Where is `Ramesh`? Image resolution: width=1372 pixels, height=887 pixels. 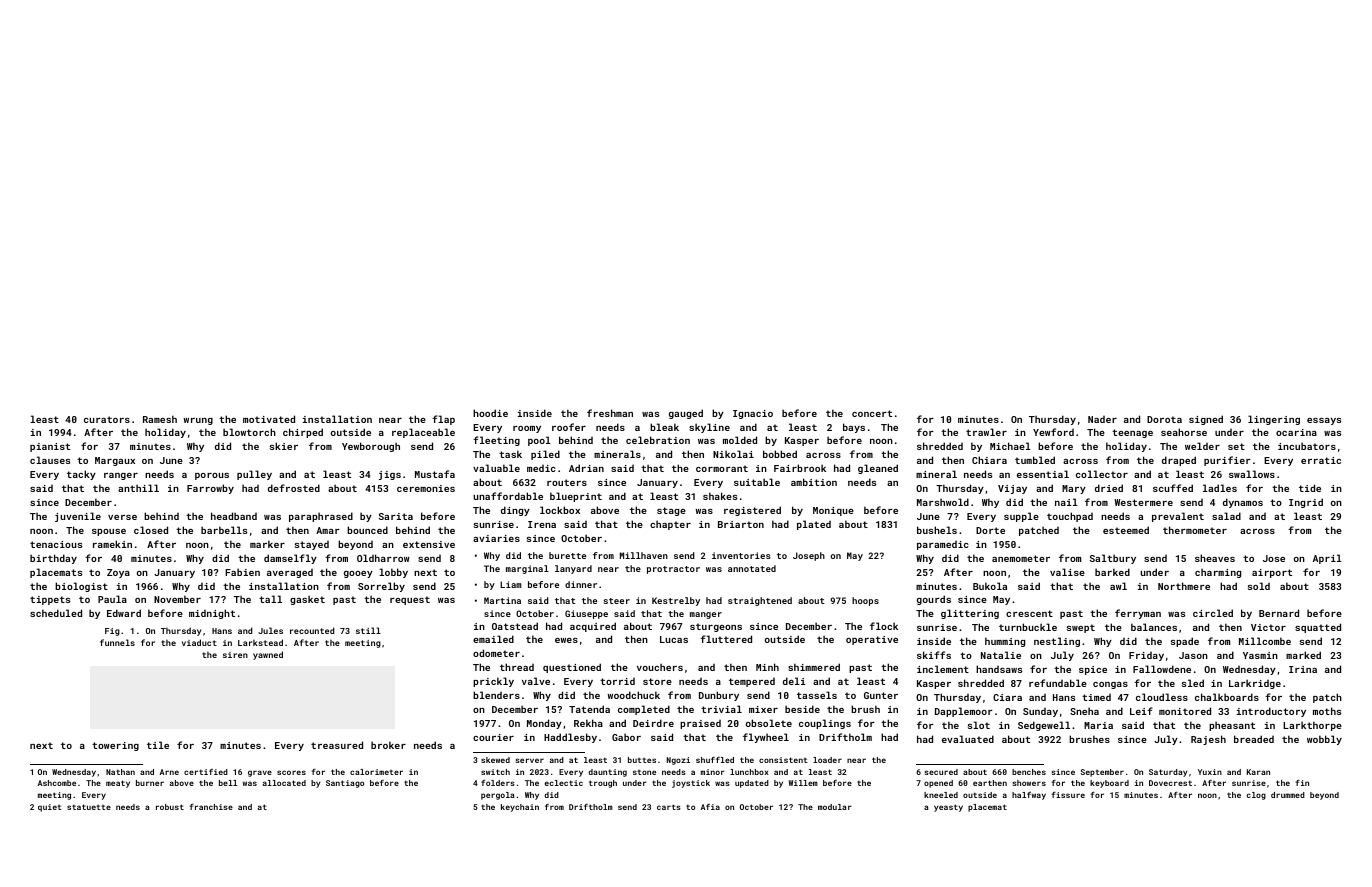 Ramesh is located at coordinates (160, 419).
